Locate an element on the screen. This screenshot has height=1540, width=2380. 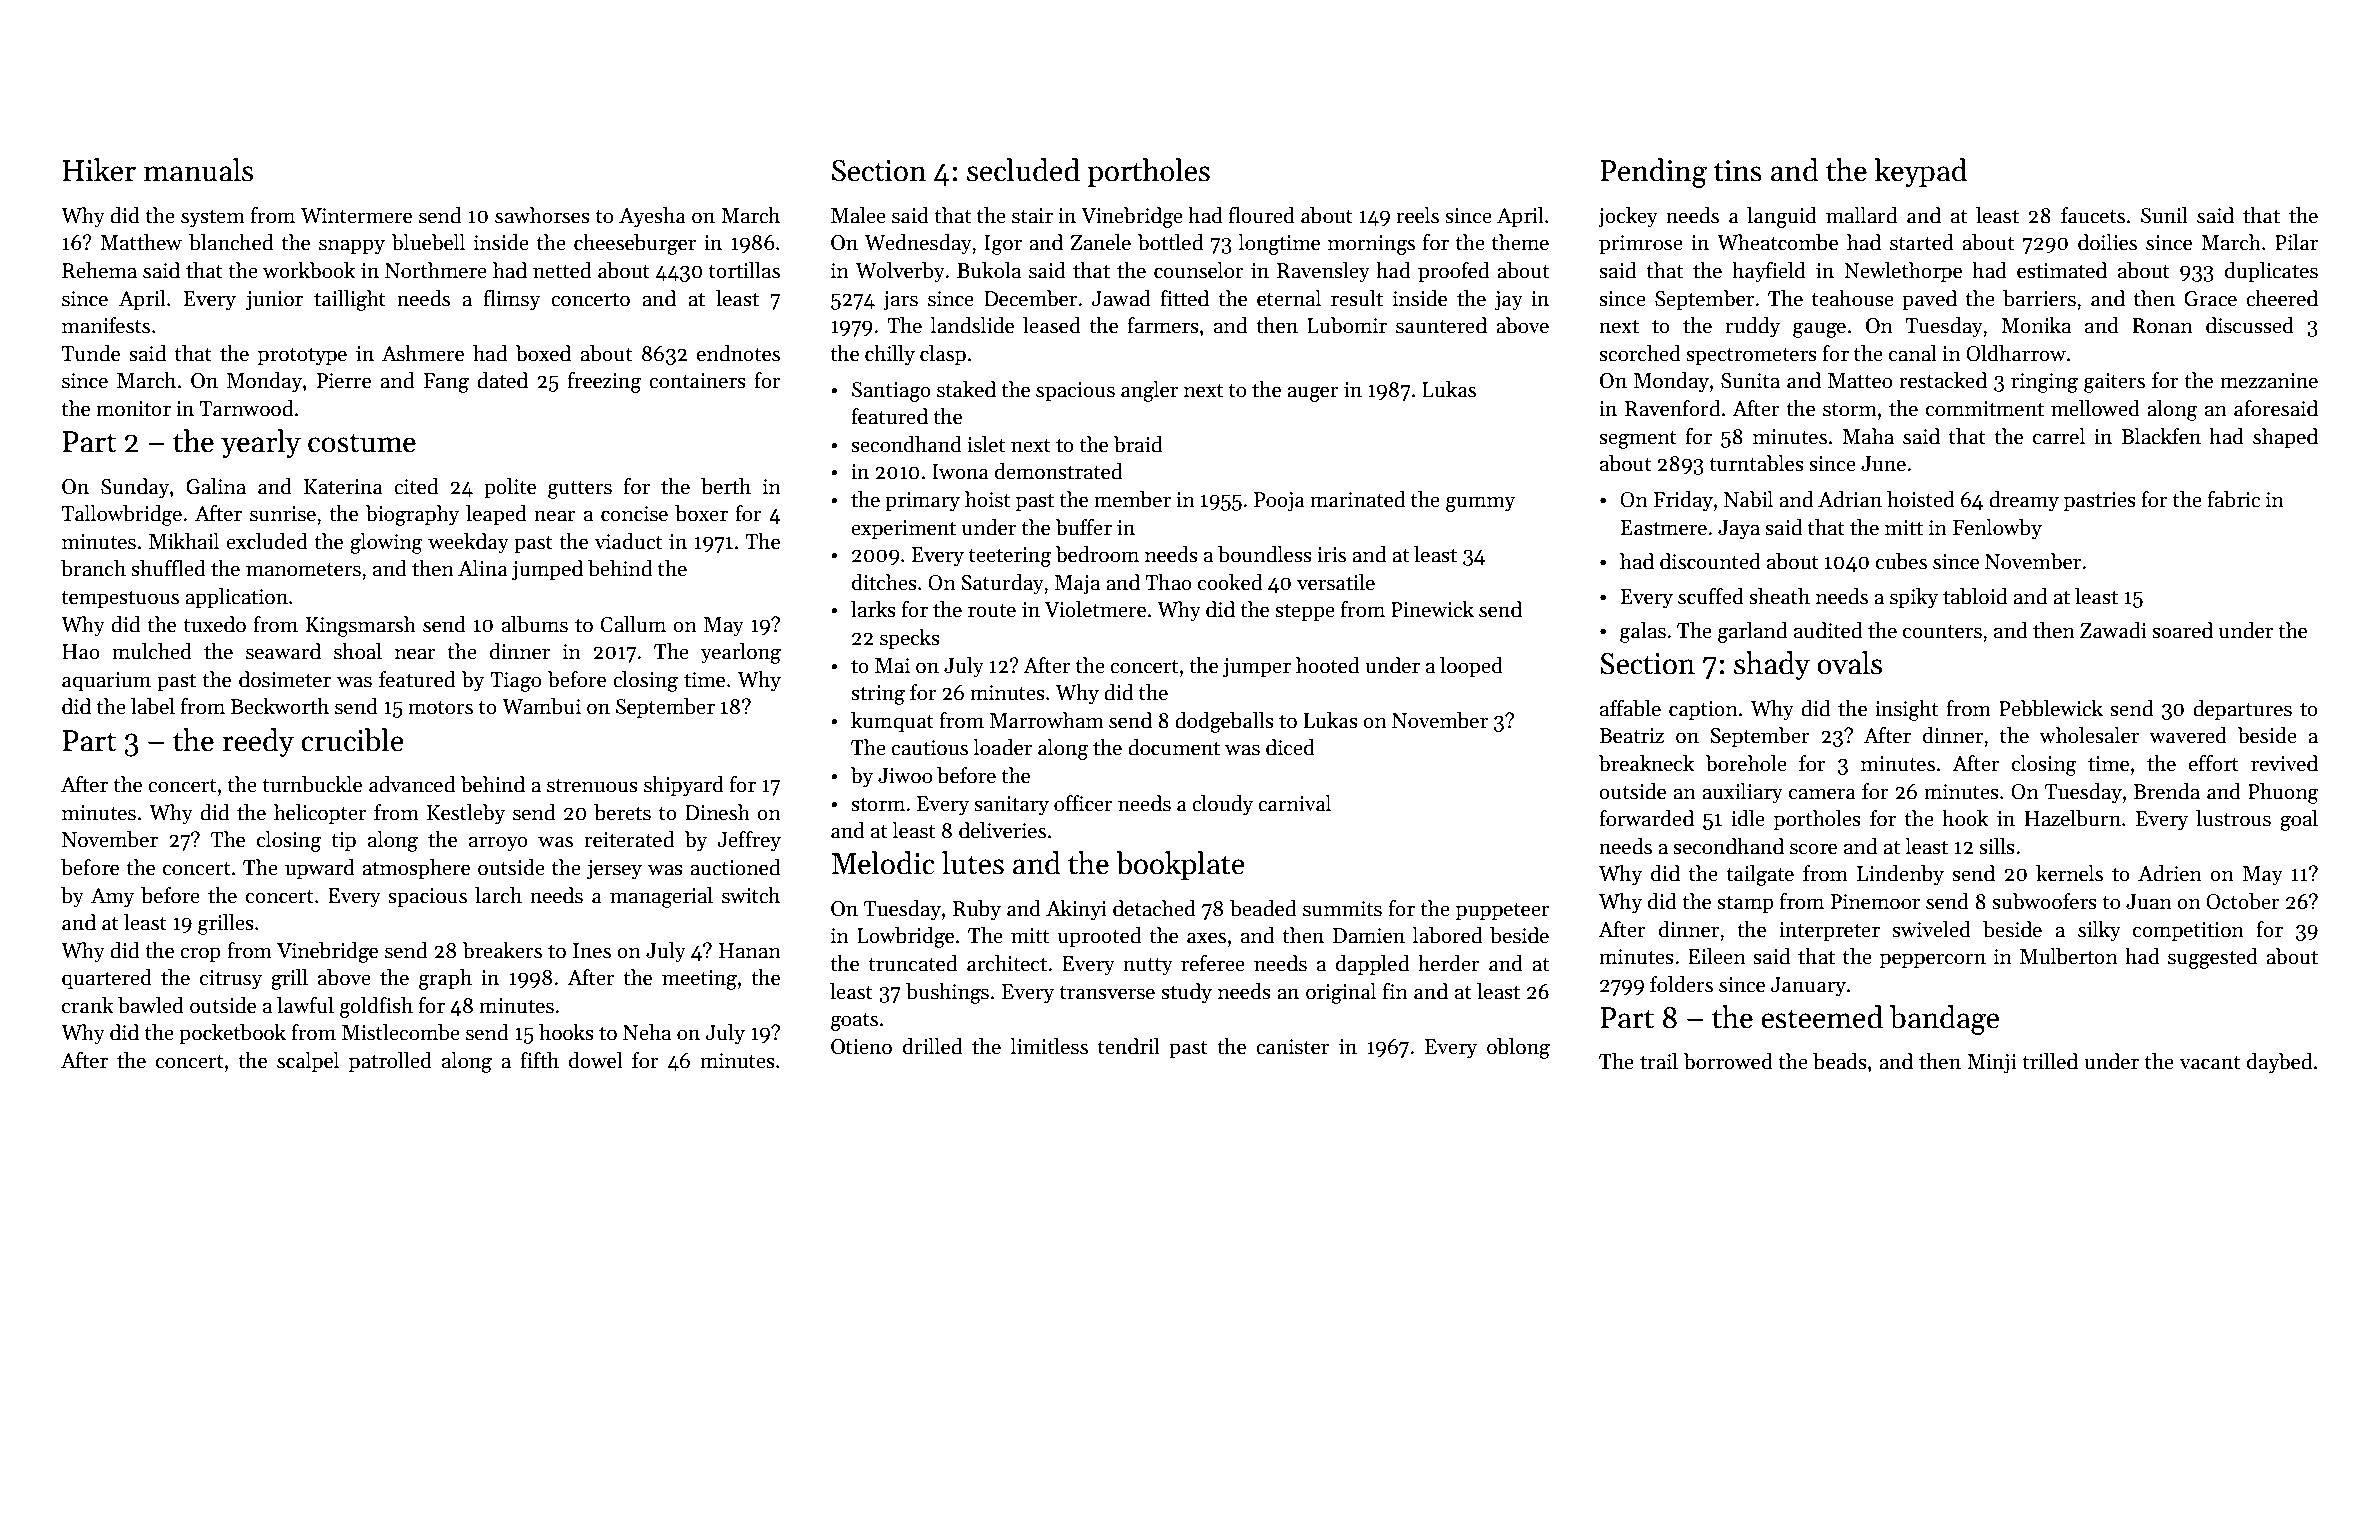
dowel is located at coordinates (596, 1060).
